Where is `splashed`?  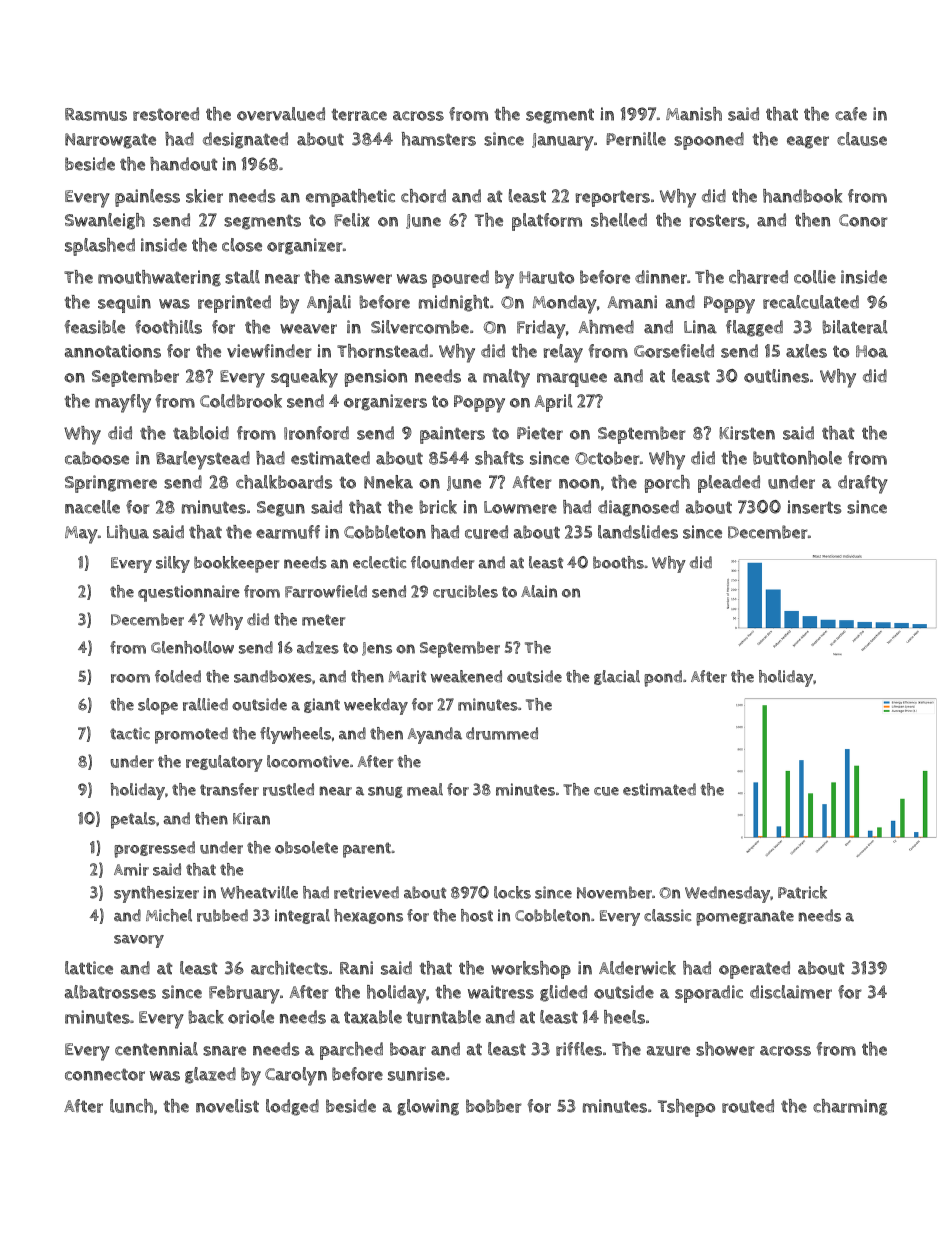
splashed is located at coordinates (100, 247).
